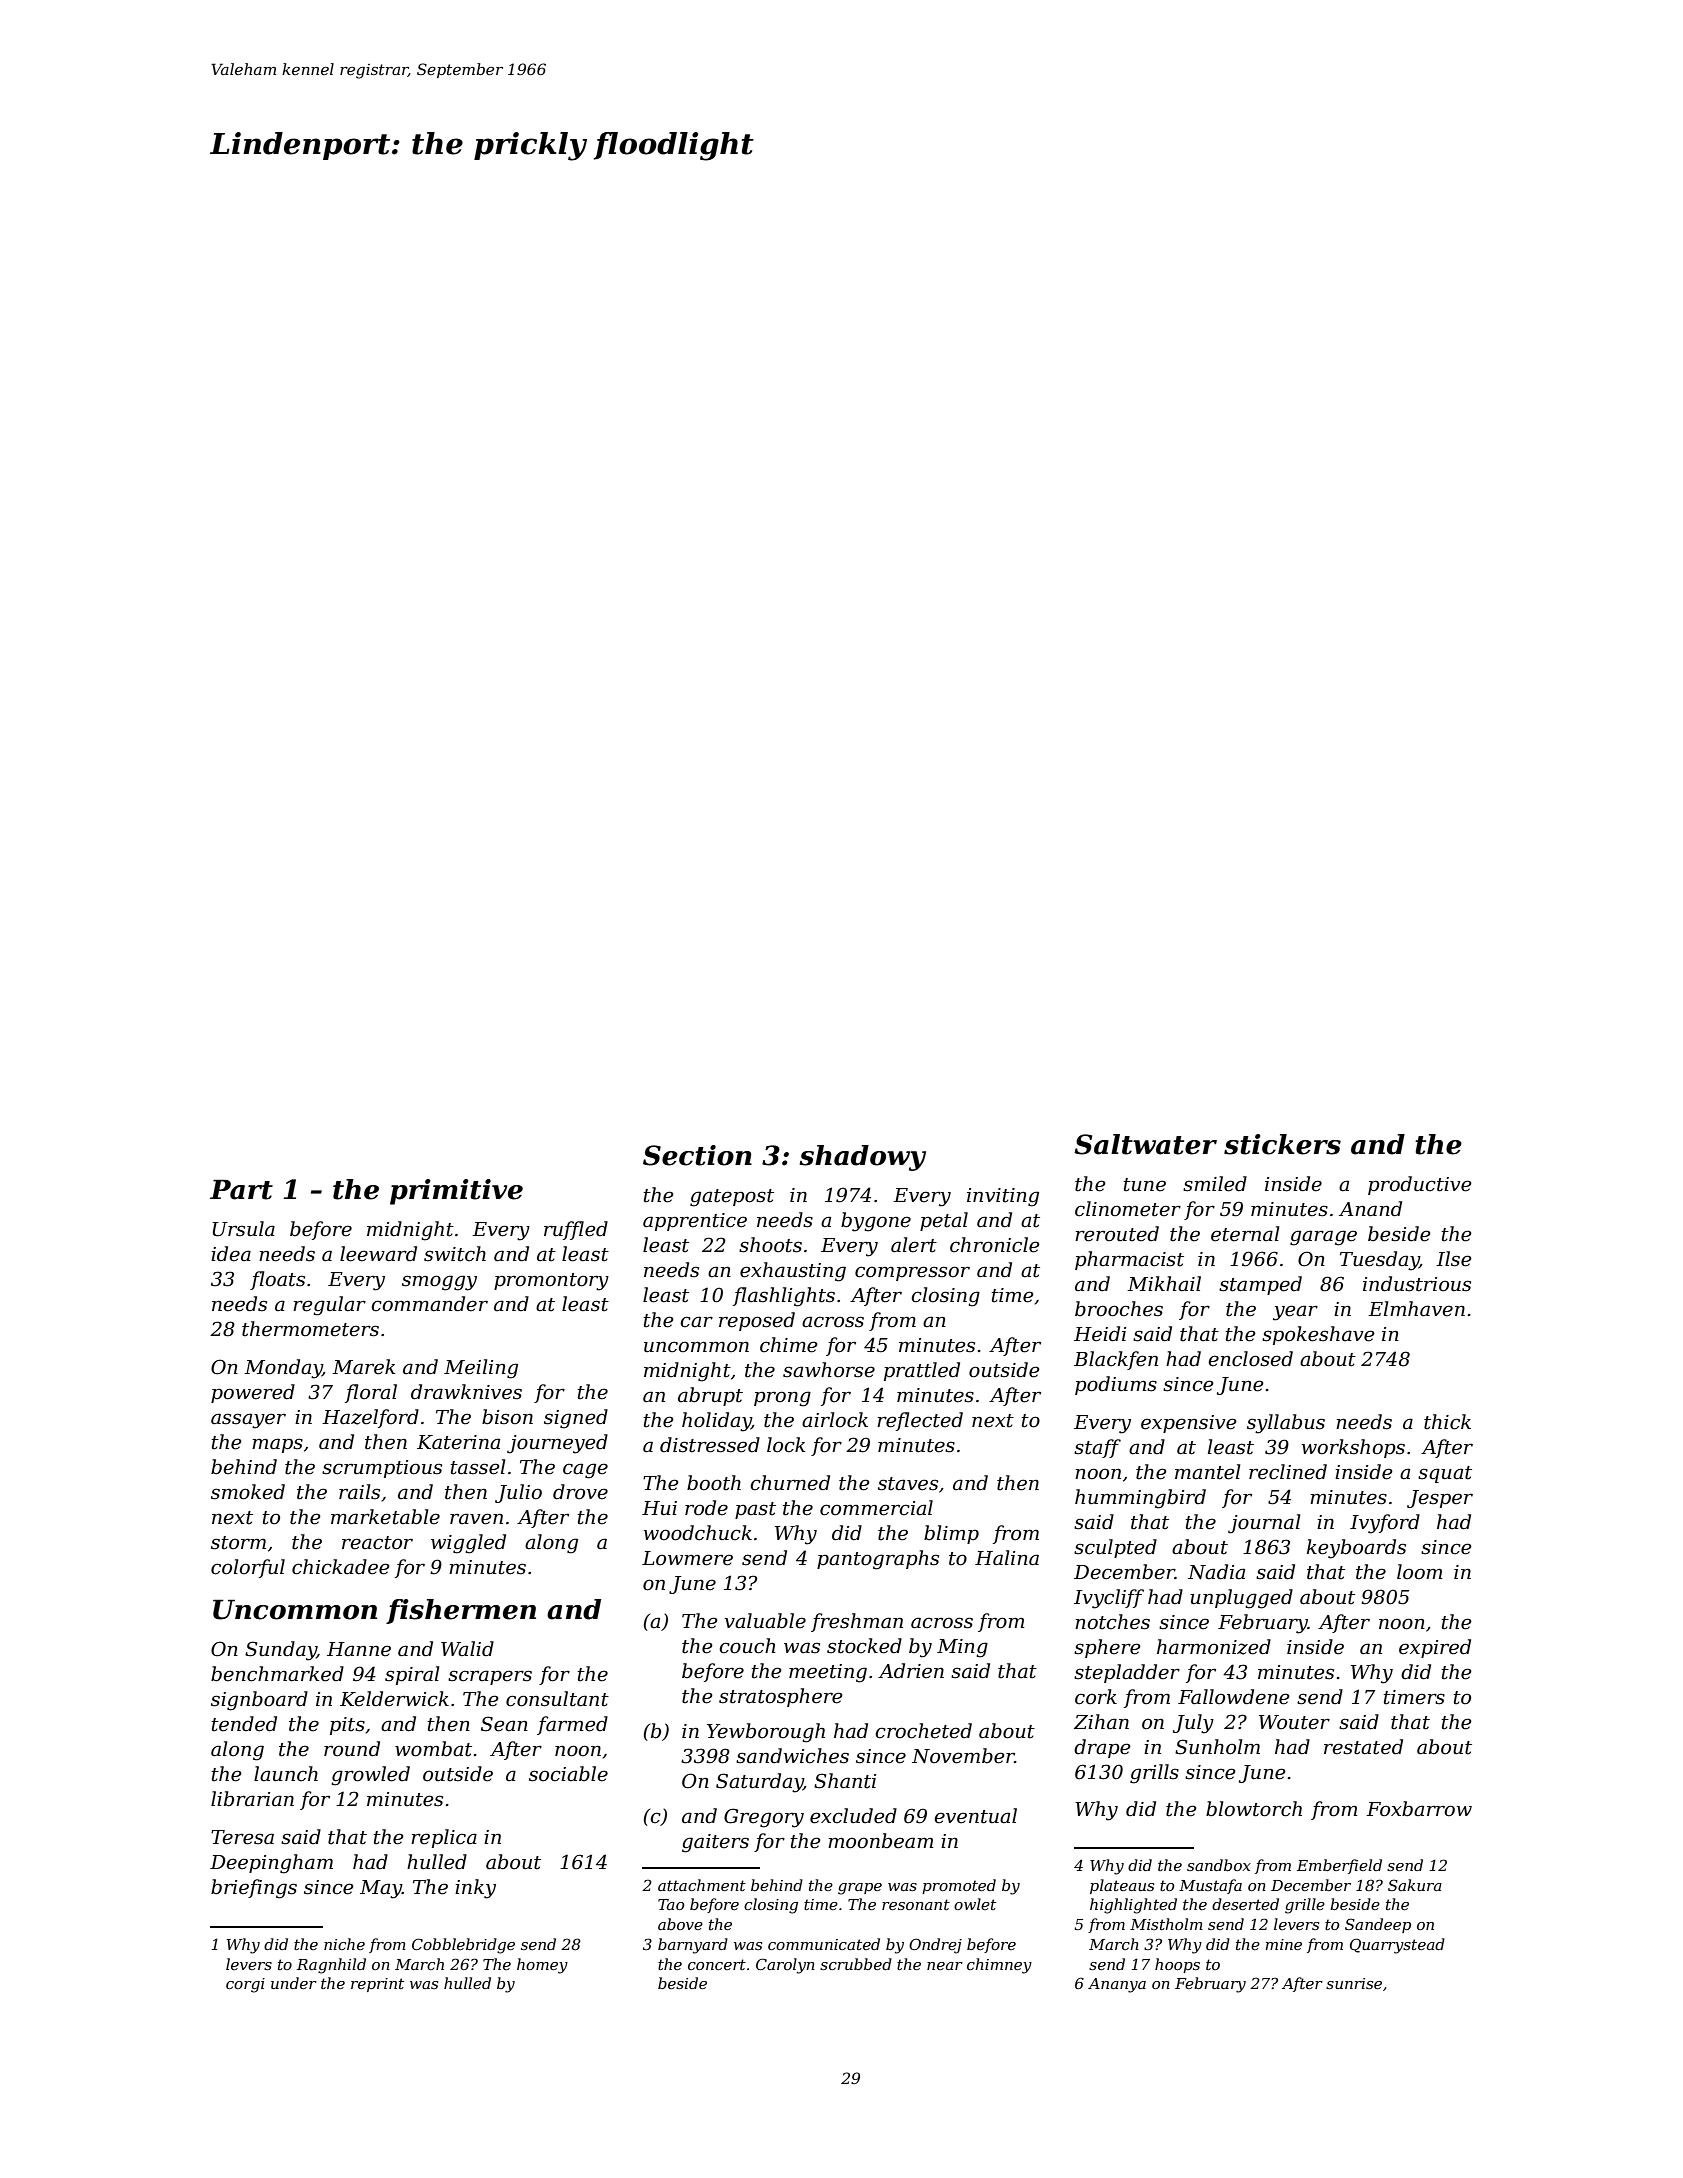  Describe the element at coordinates (1109, 1599) in the screenshot. I see `Ivycliff` at that location.
